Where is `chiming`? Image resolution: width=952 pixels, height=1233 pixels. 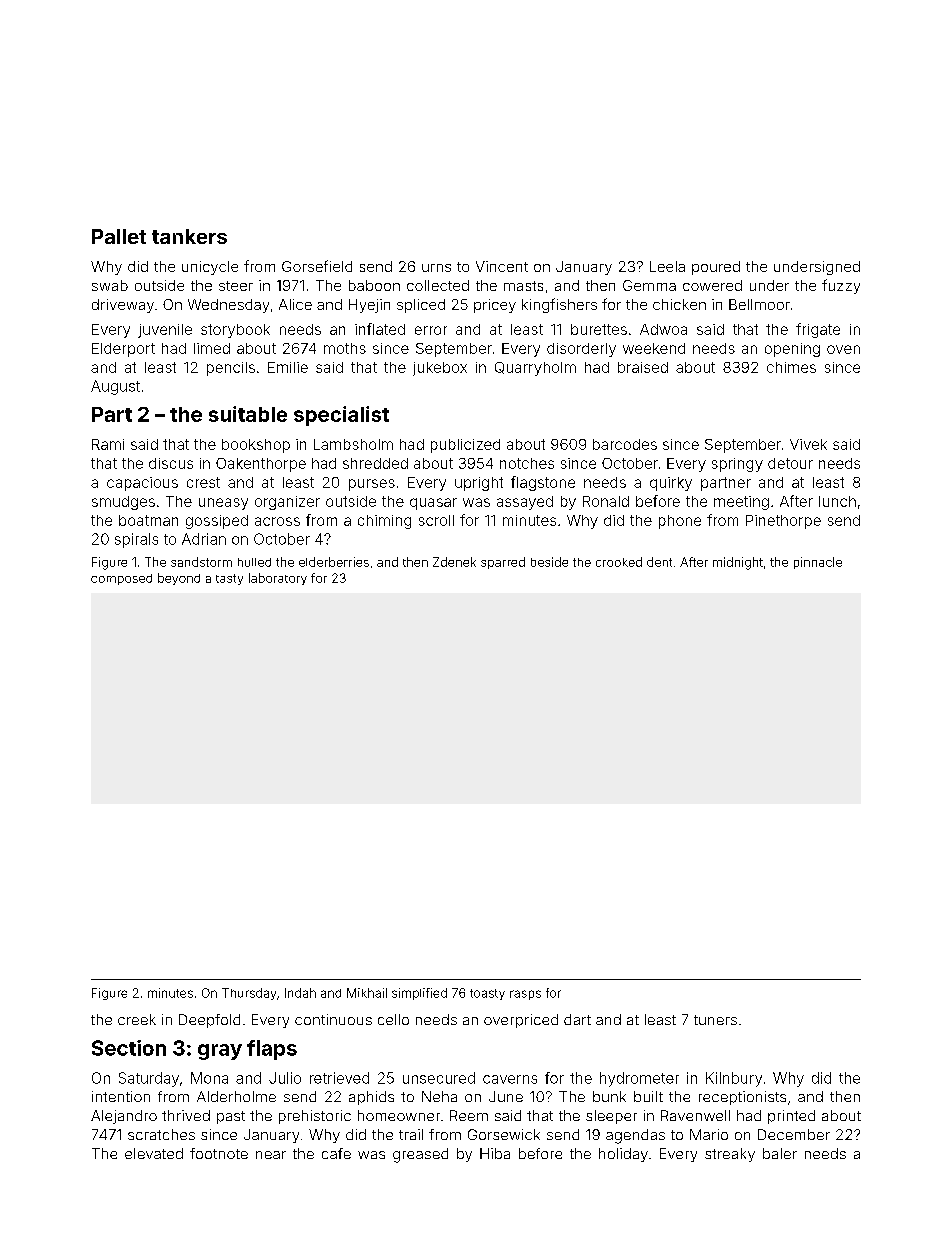 chiming is located at coordinates (384, 522).
